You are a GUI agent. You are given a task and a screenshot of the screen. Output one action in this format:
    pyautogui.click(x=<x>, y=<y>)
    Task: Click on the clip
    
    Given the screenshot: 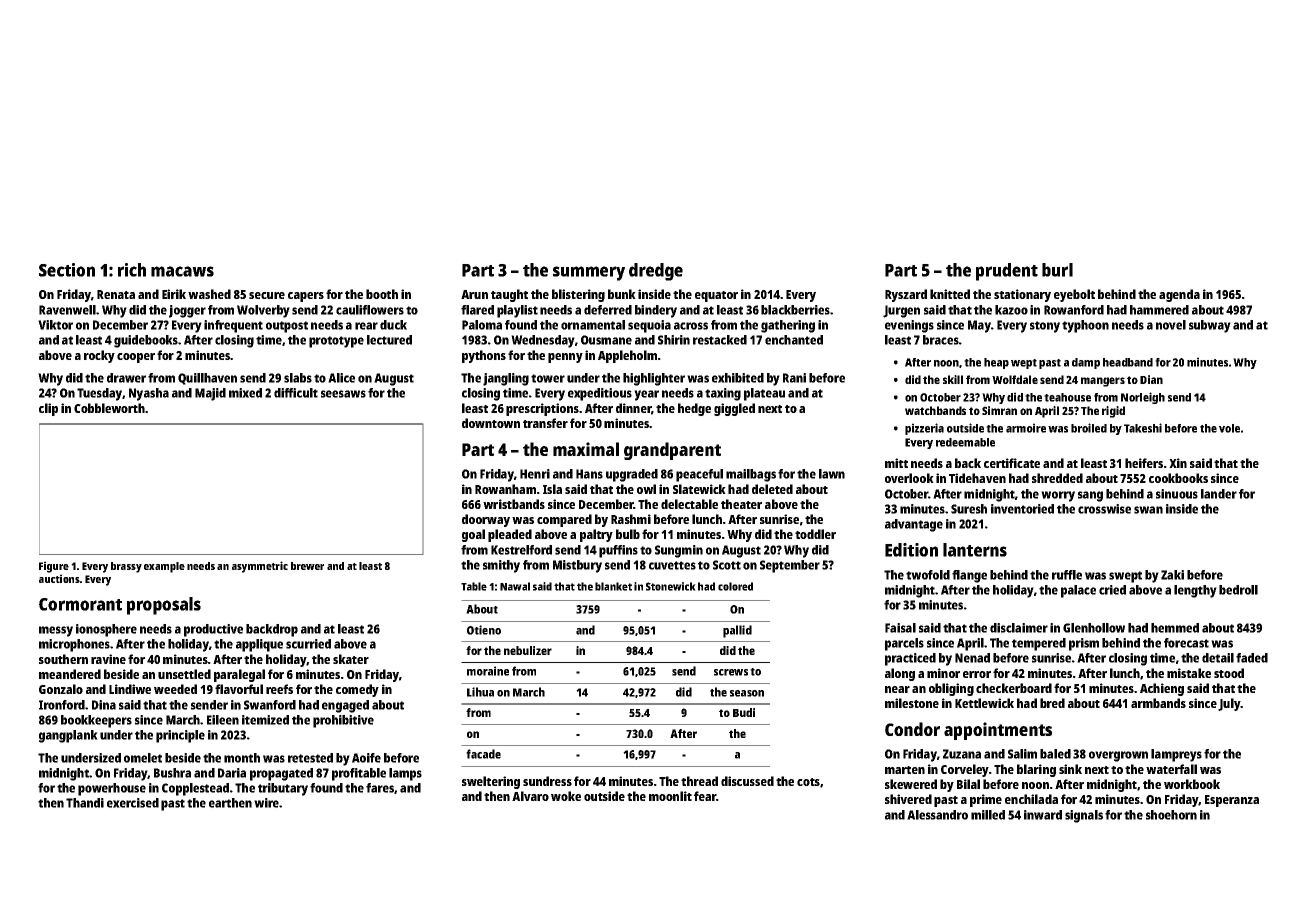 What is the action you would take?
    pyautogui.click(x=48, y=409)
